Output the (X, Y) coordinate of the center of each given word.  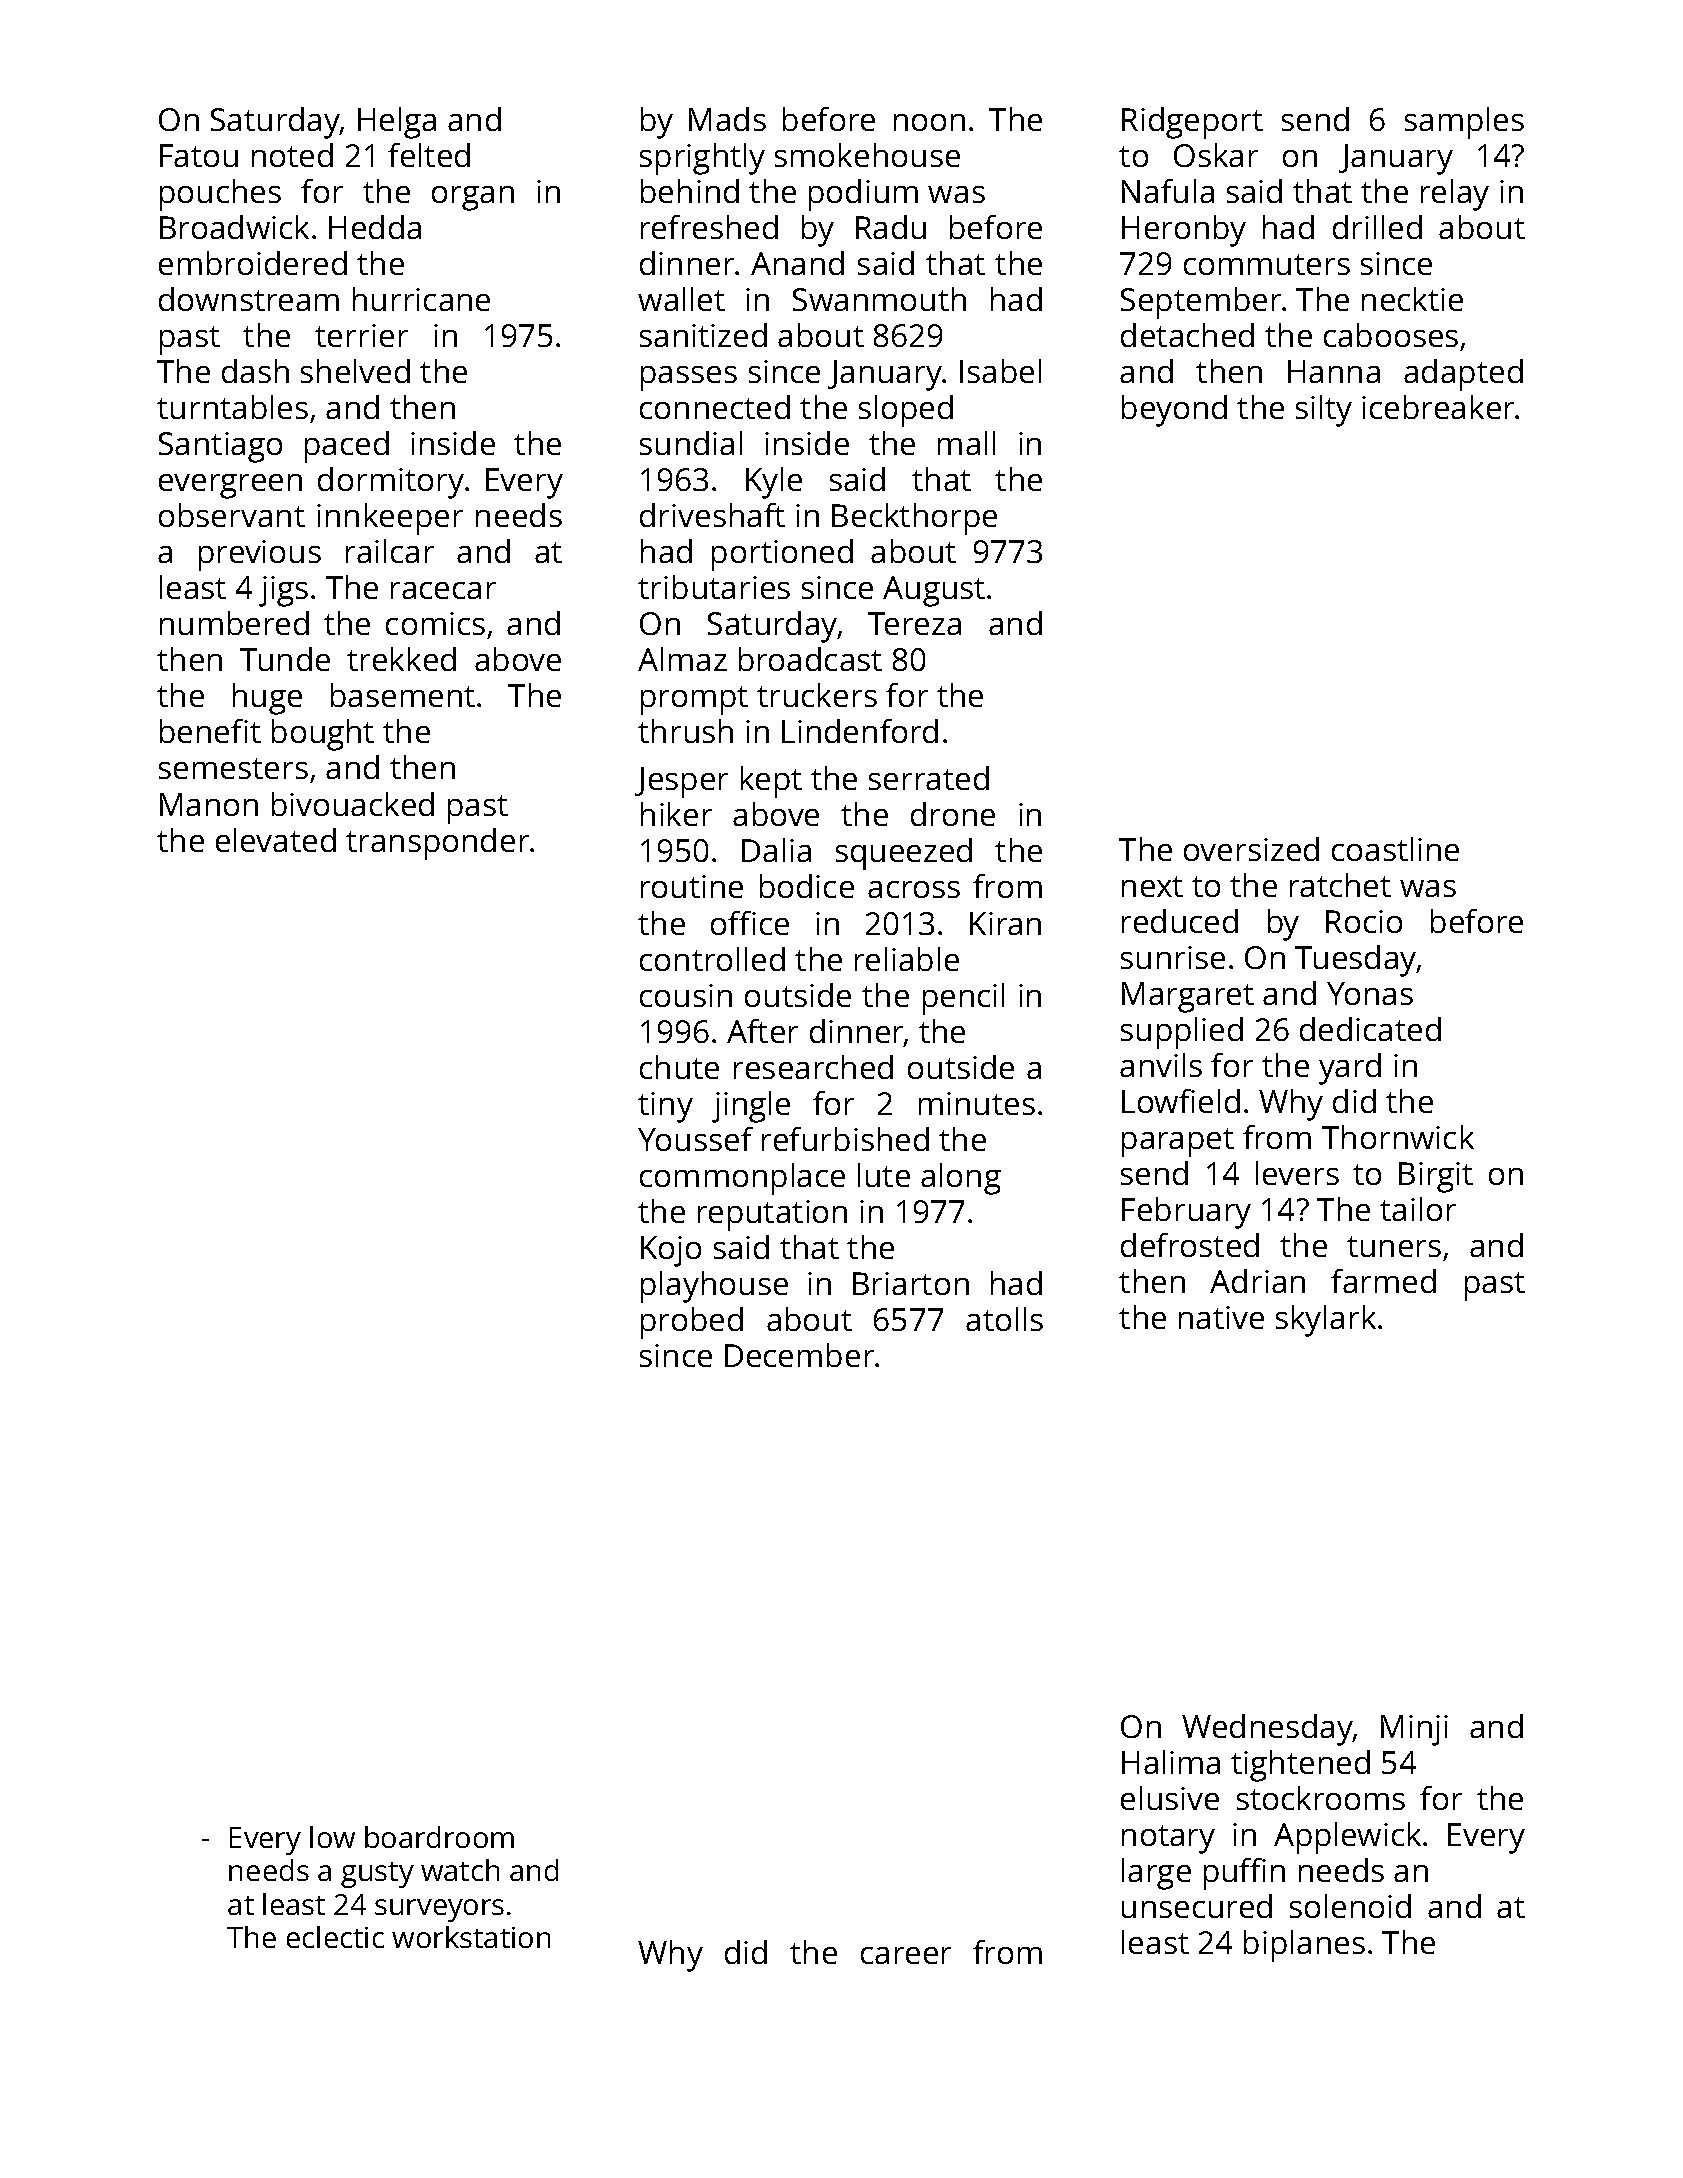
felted (429, 155)
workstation (471, 1937)
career (906, 1955)
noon (929, 122)
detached (1187, 335)
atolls (1004, 1319)
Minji (1414, 1730)
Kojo (671, 1251)
